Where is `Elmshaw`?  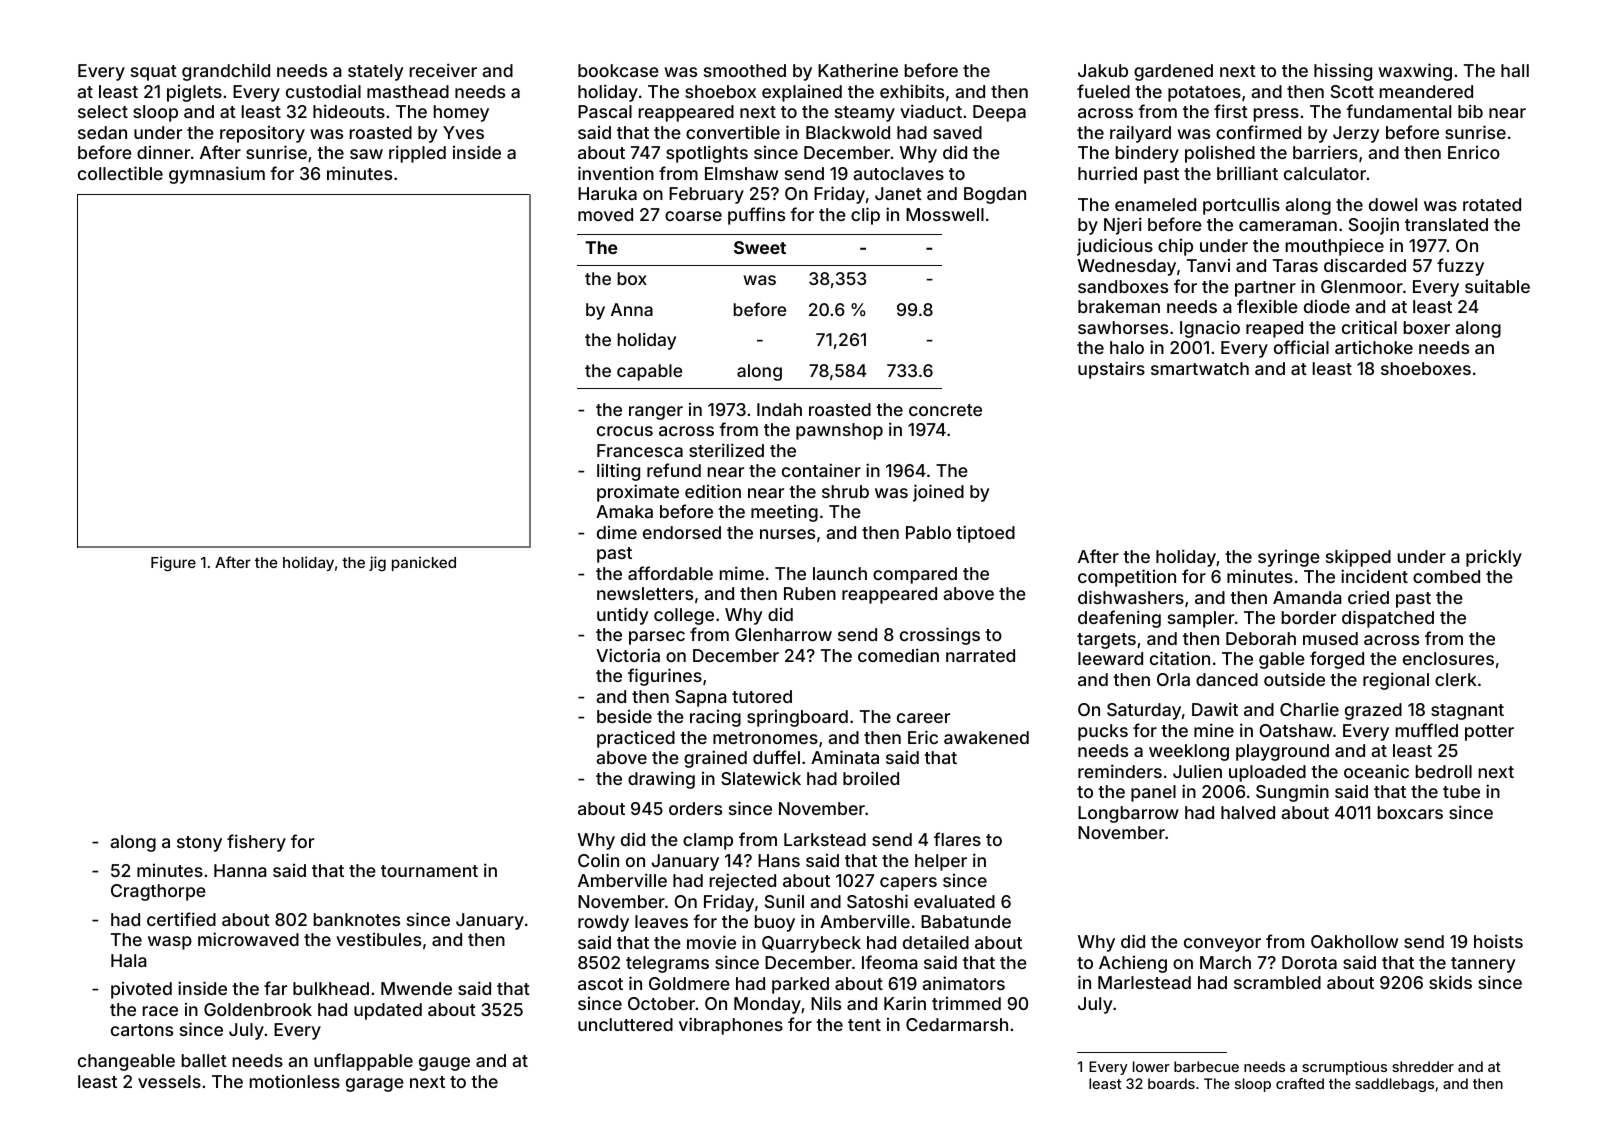
Elmshaw is located at coordinates (741, 173).
